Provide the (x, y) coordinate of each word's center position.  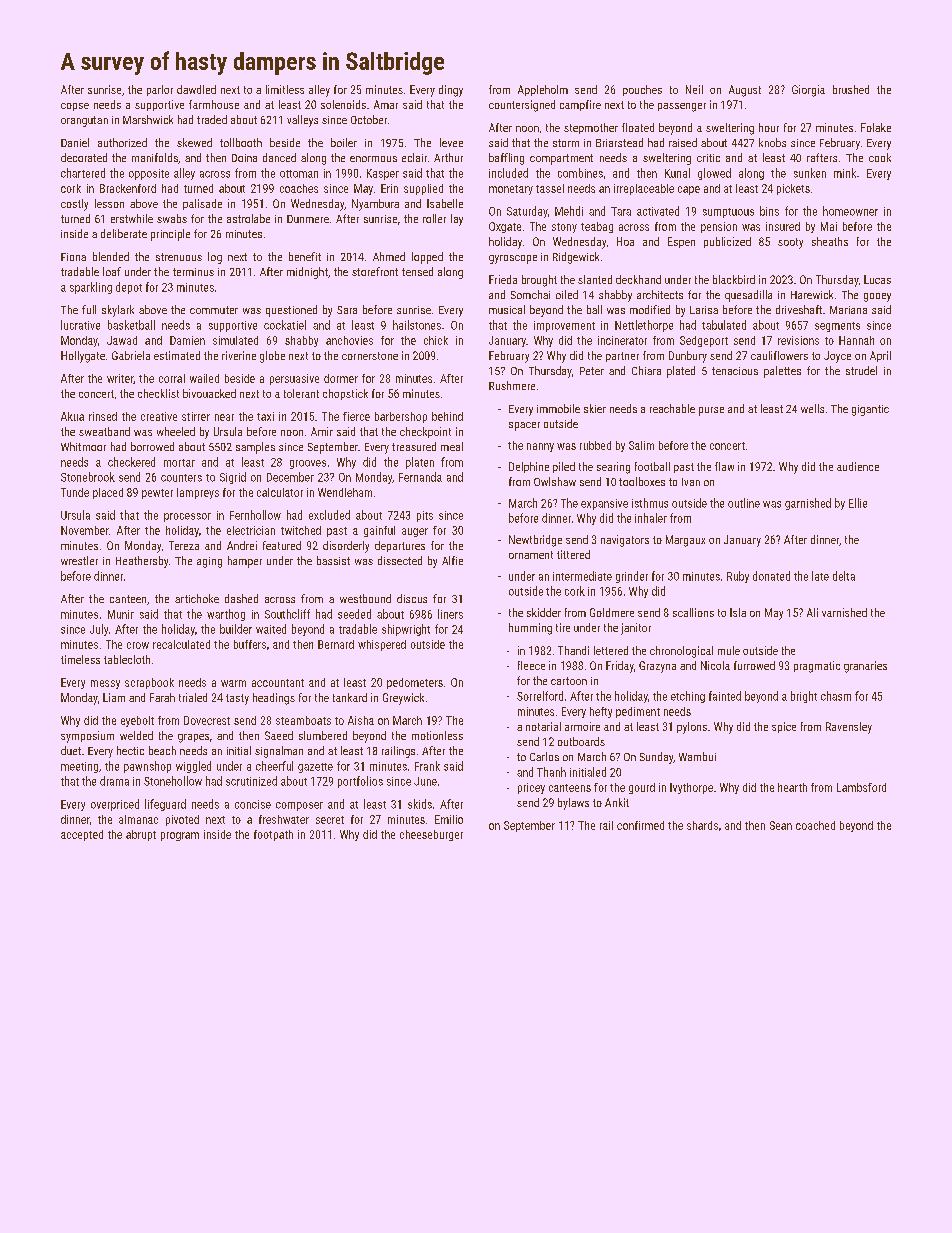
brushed (851, 89)
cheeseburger (431, 835)
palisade (202, 204)
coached (815, 825)
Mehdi (569, 211)
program (180, 836)
